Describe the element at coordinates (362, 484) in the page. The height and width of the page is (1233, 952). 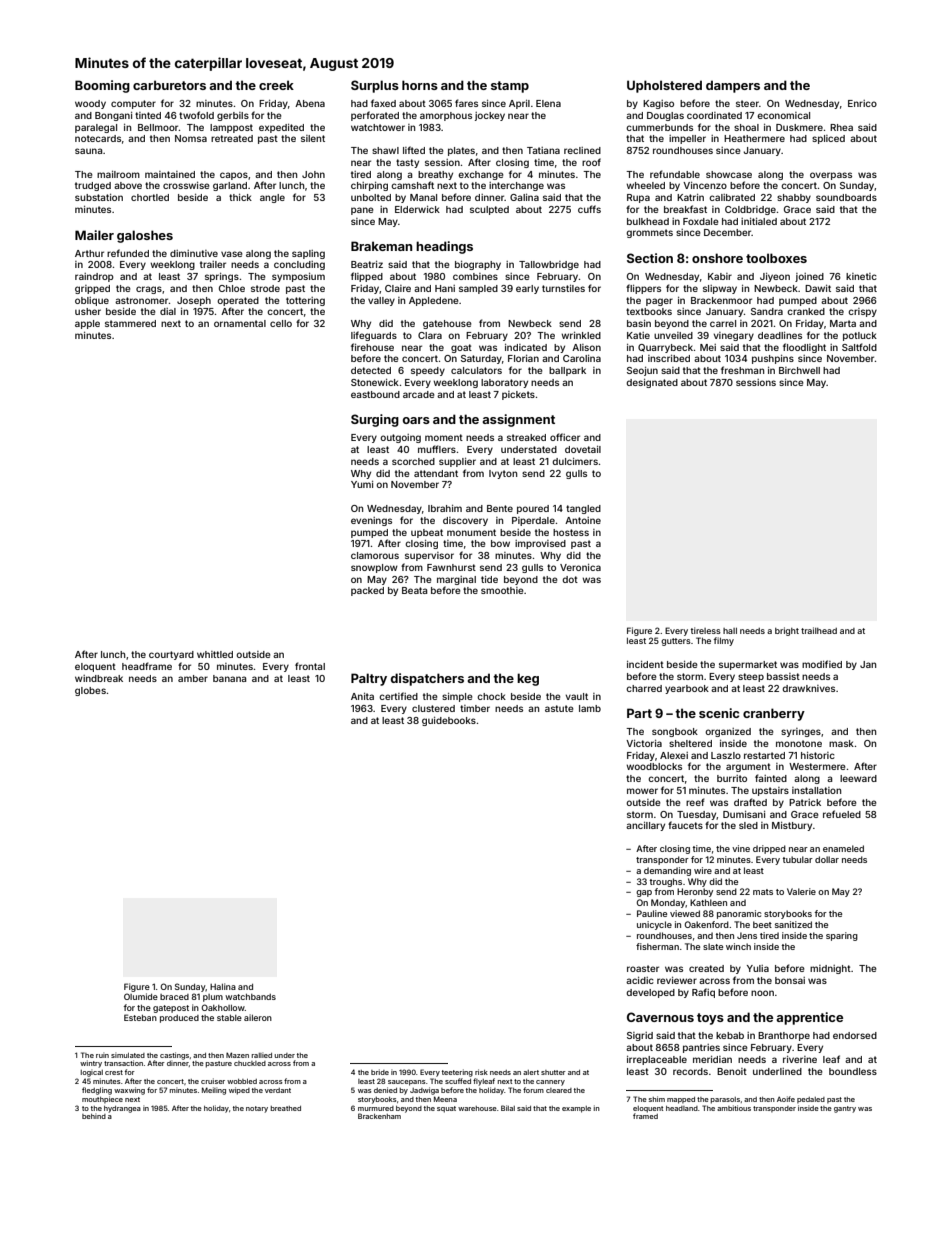
I see `Yumi` at that location.
